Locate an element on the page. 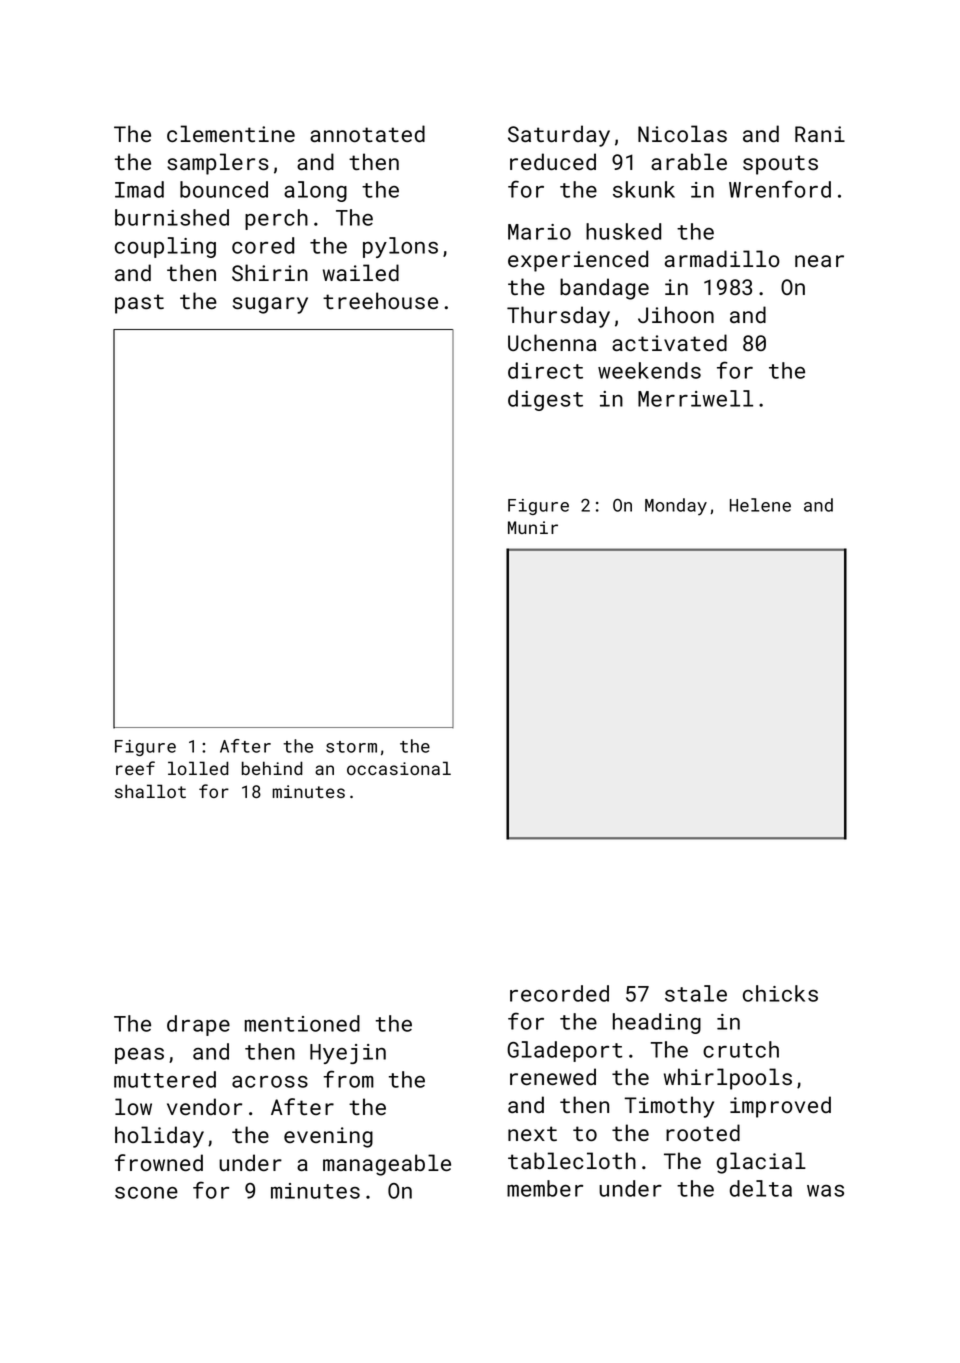  annotated is located at coordinates (367, 133).
